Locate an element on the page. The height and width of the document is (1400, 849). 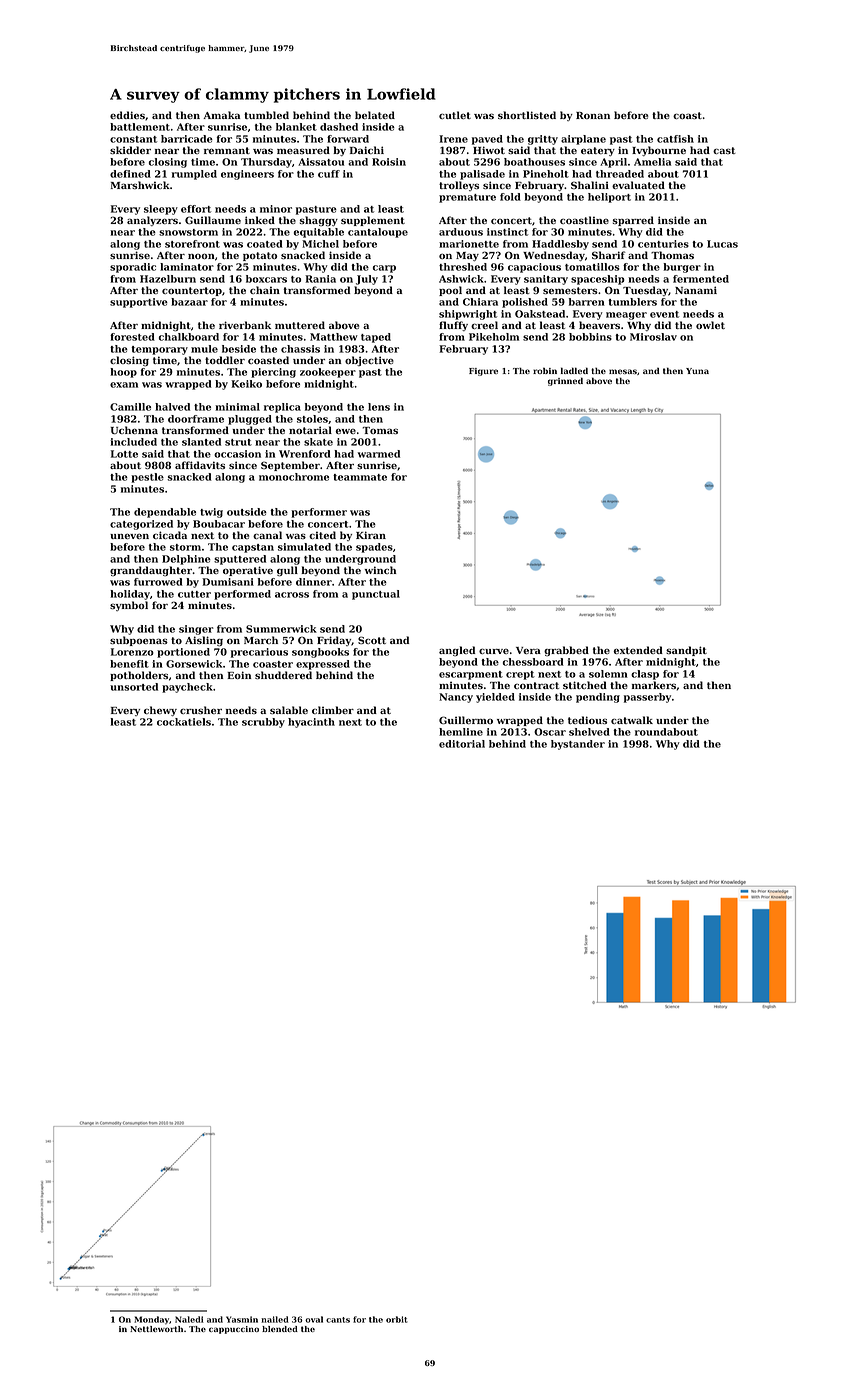
sandpit is located at coordinates (686, 651).
